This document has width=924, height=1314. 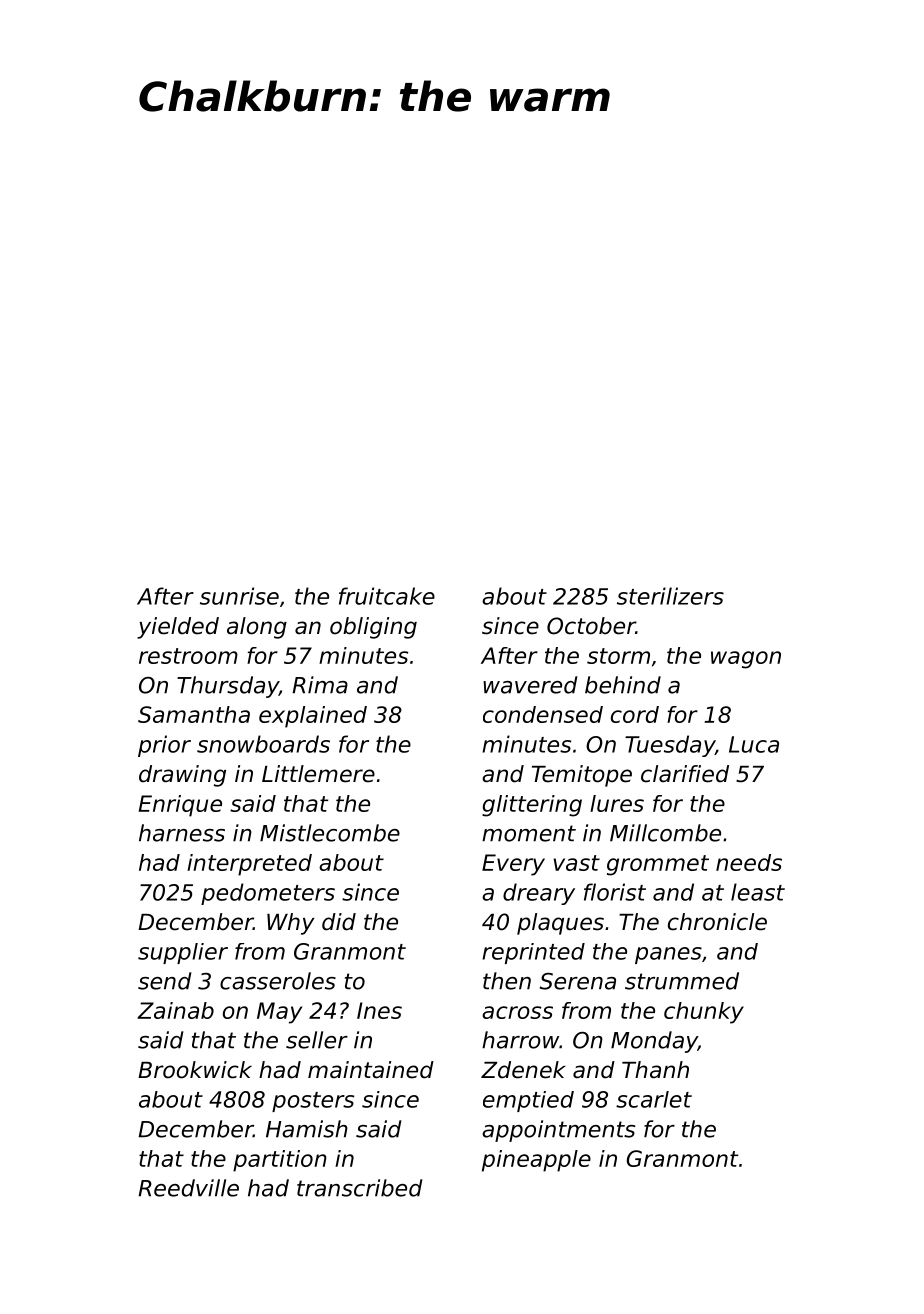 What do you see at coordinates (387, 596) in the document?
I see `fruitcake` at bounding box center [387, 596].
